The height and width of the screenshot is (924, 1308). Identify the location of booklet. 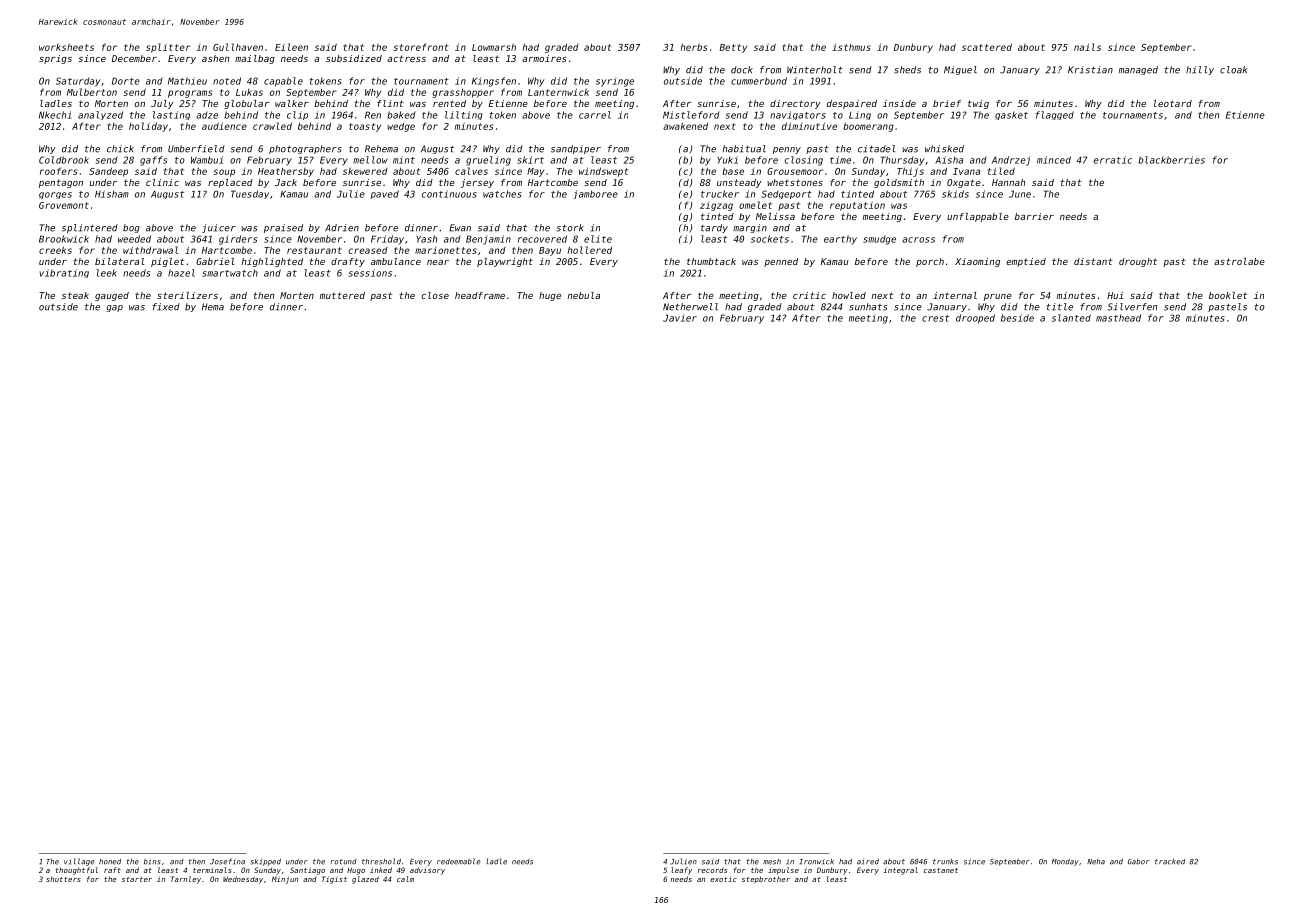
(1228, 295).
